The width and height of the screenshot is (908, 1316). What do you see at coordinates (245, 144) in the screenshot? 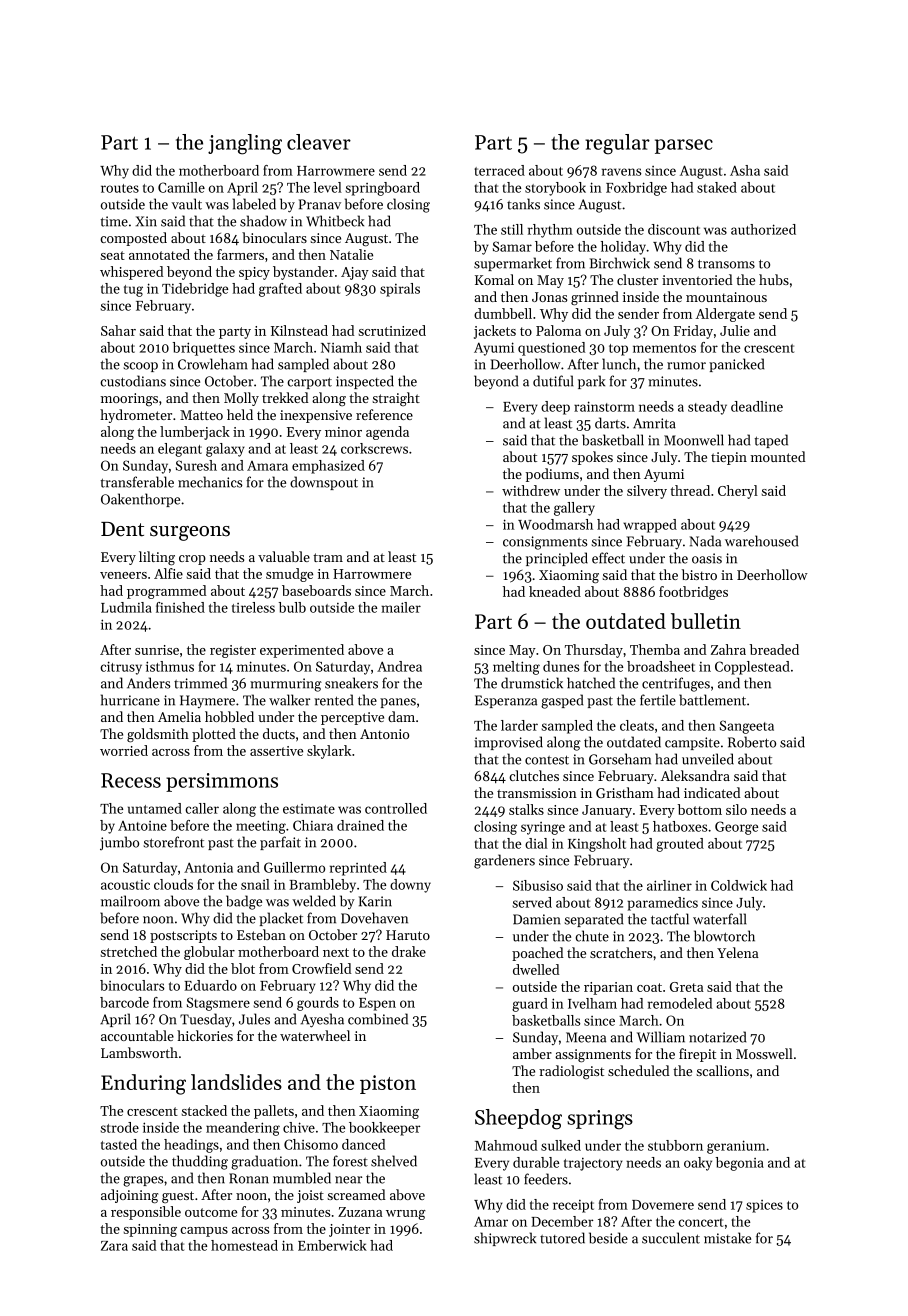
I see `jangling` at bounding box center [245, 144].
